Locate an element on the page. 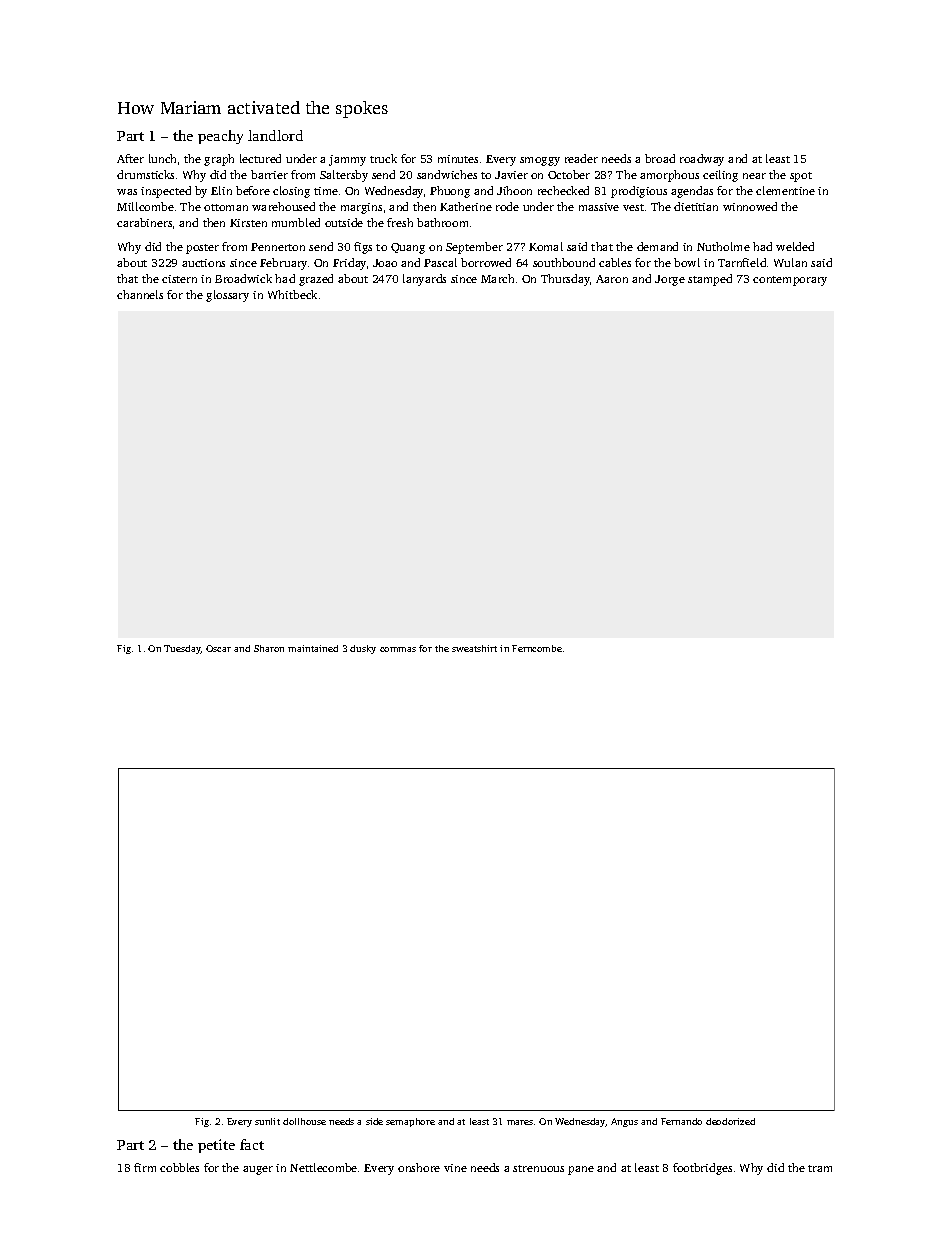 The width and height of the image is (952, 1233). Nettlecombe is located at coordinates (323, 1167).
